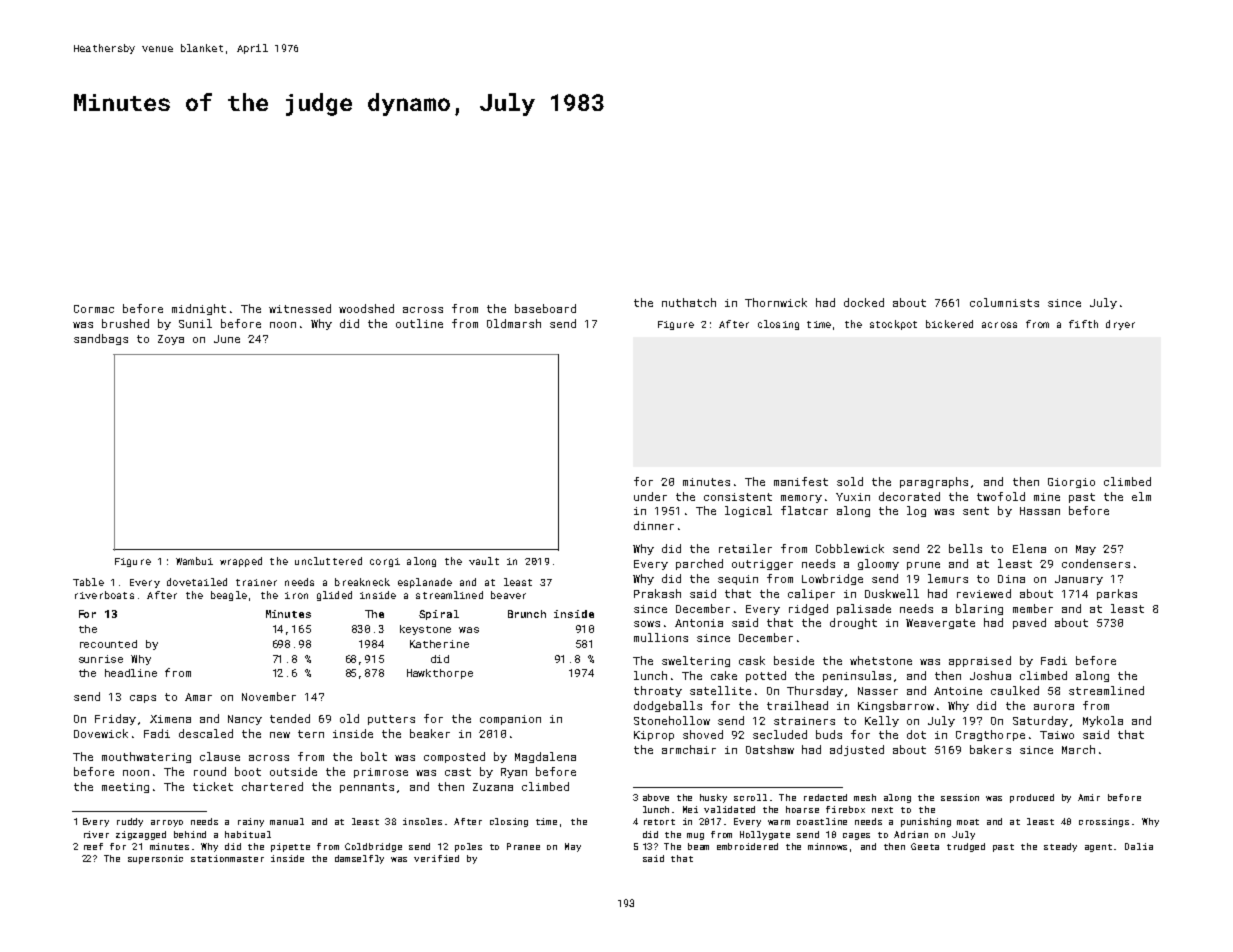 The image size is (1233, 952). Describe the element at coordinates (171, 340) in the page. I see `Zoya` at that location.
